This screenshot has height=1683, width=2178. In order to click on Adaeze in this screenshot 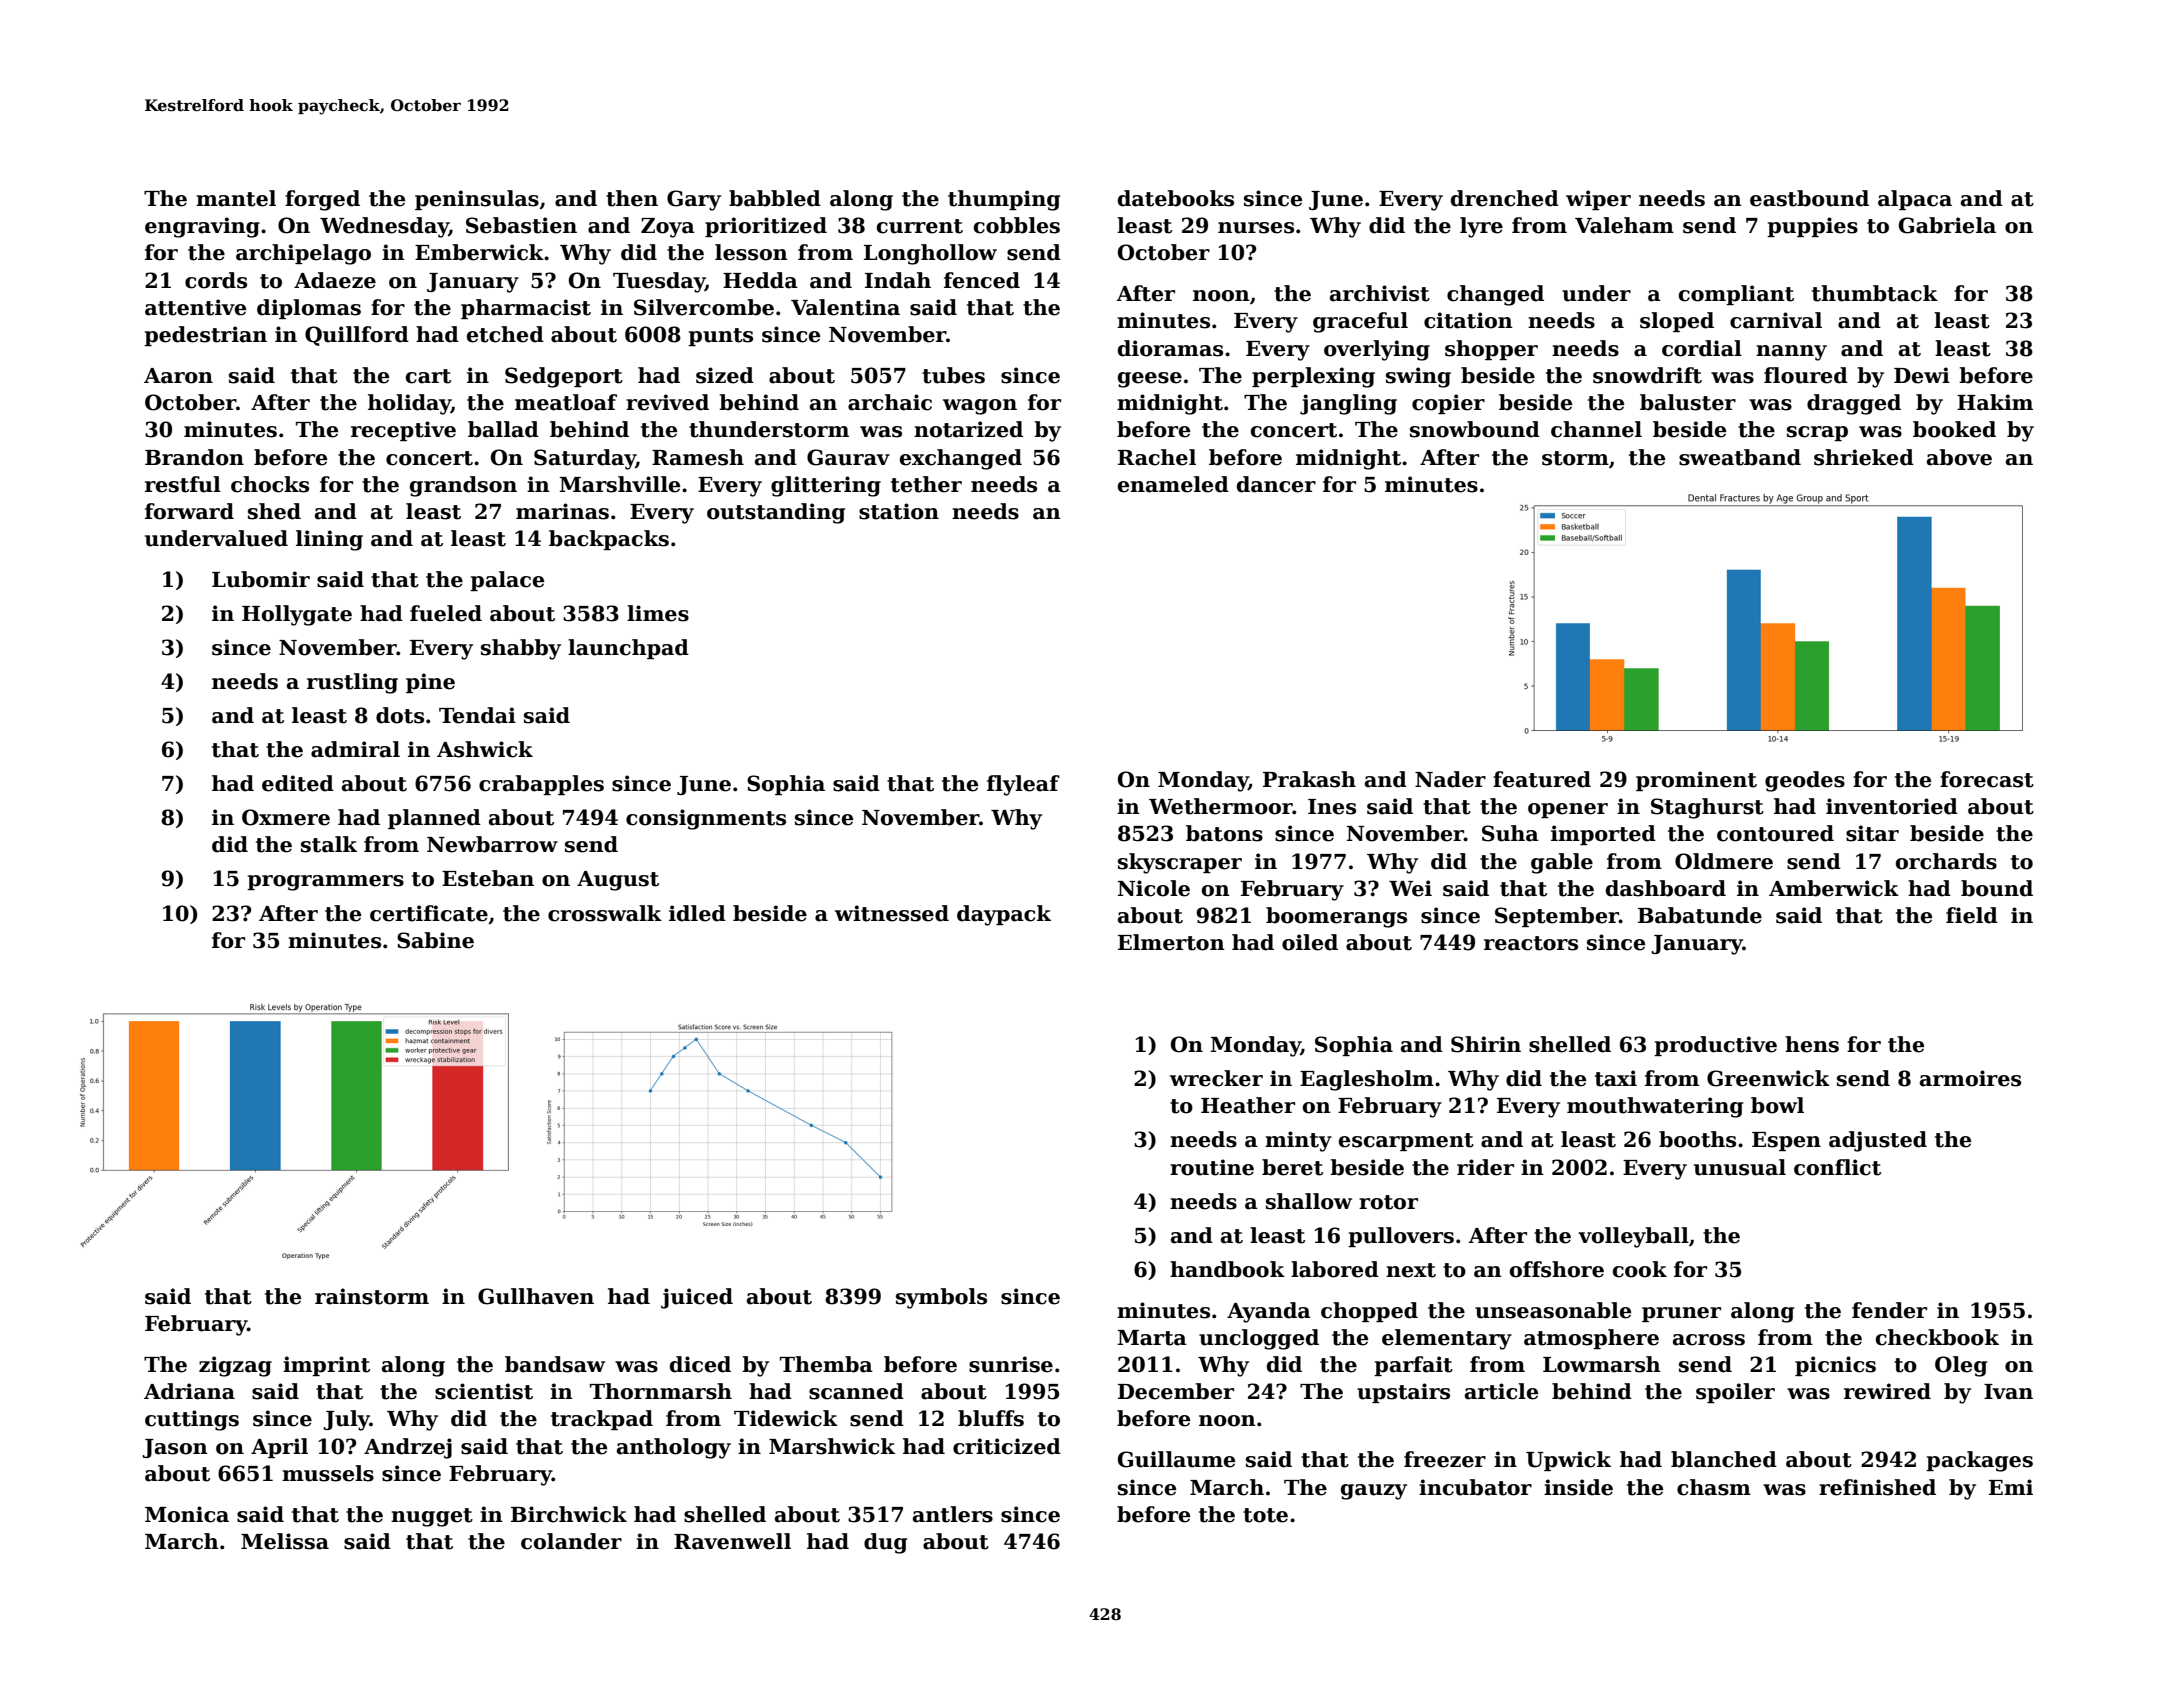, I will do `click(335, 280)`.
